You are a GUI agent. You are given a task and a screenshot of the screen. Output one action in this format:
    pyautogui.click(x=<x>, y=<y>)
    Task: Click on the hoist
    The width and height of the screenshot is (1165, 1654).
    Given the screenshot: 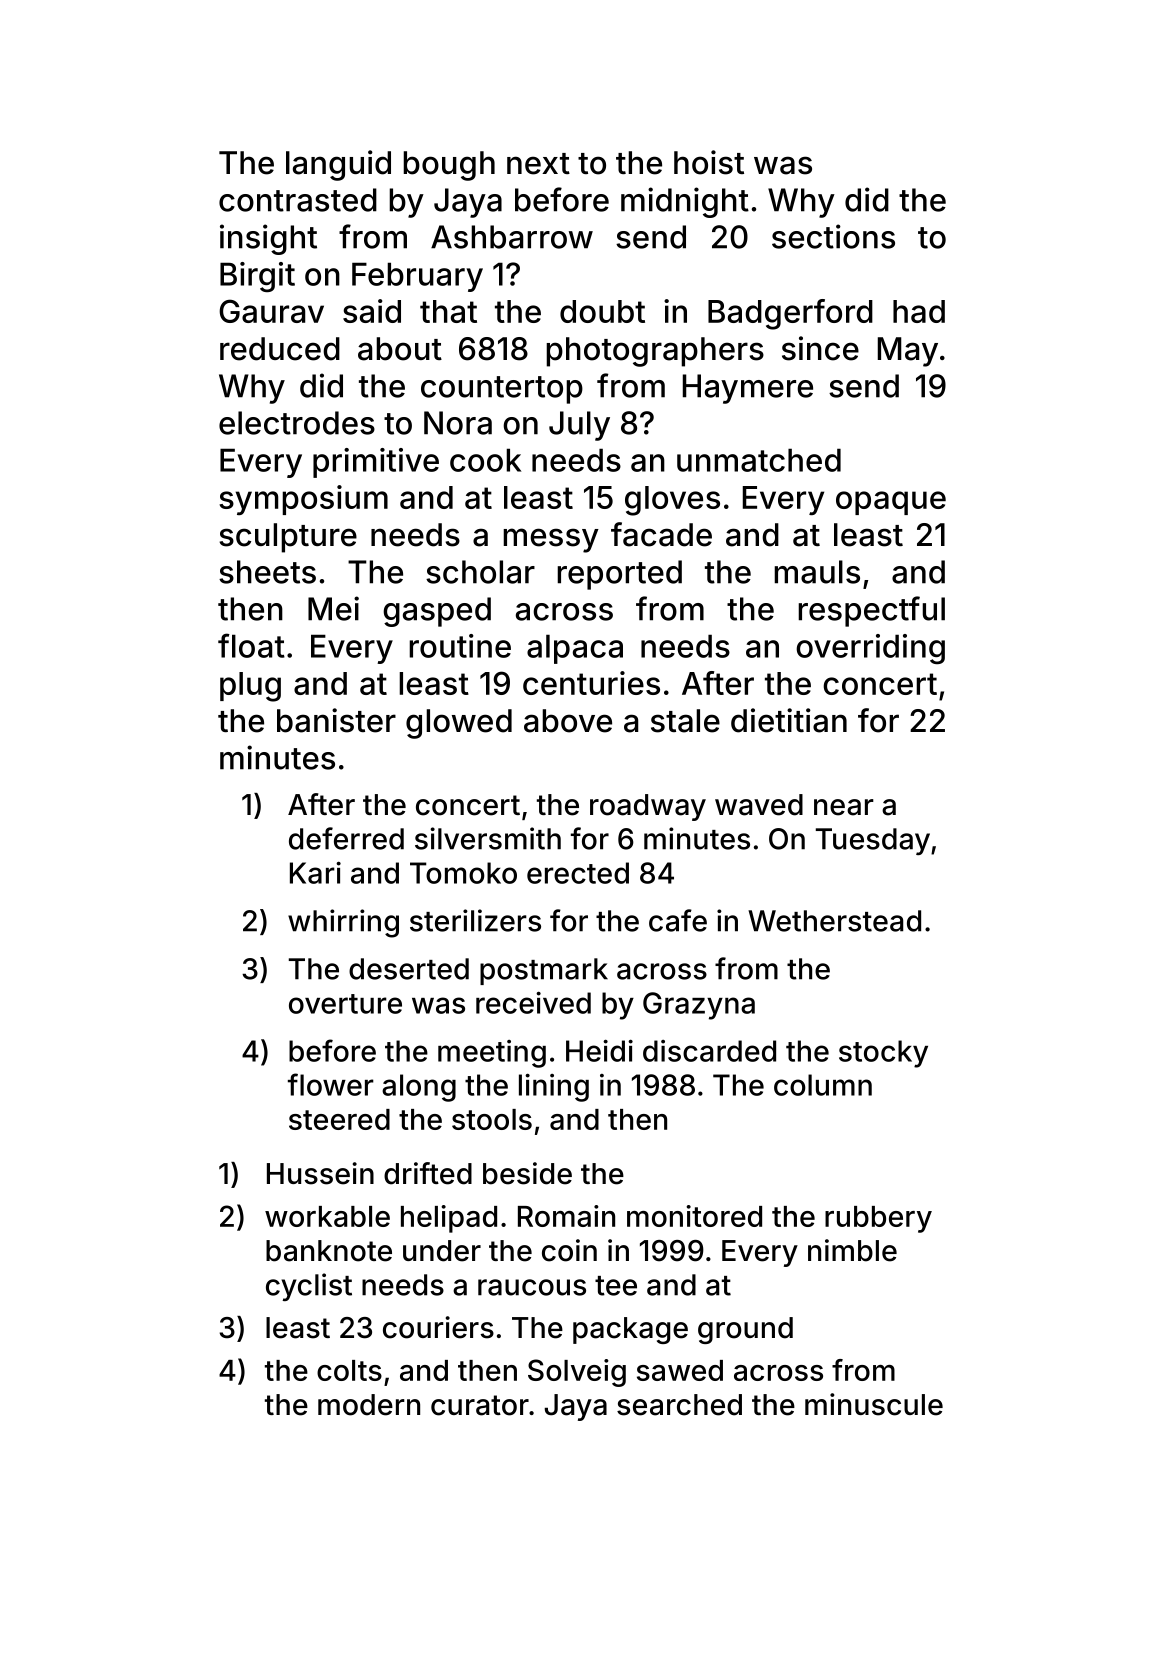 What is the action you would take?
    pyautogui.click(x=709, y=162)
